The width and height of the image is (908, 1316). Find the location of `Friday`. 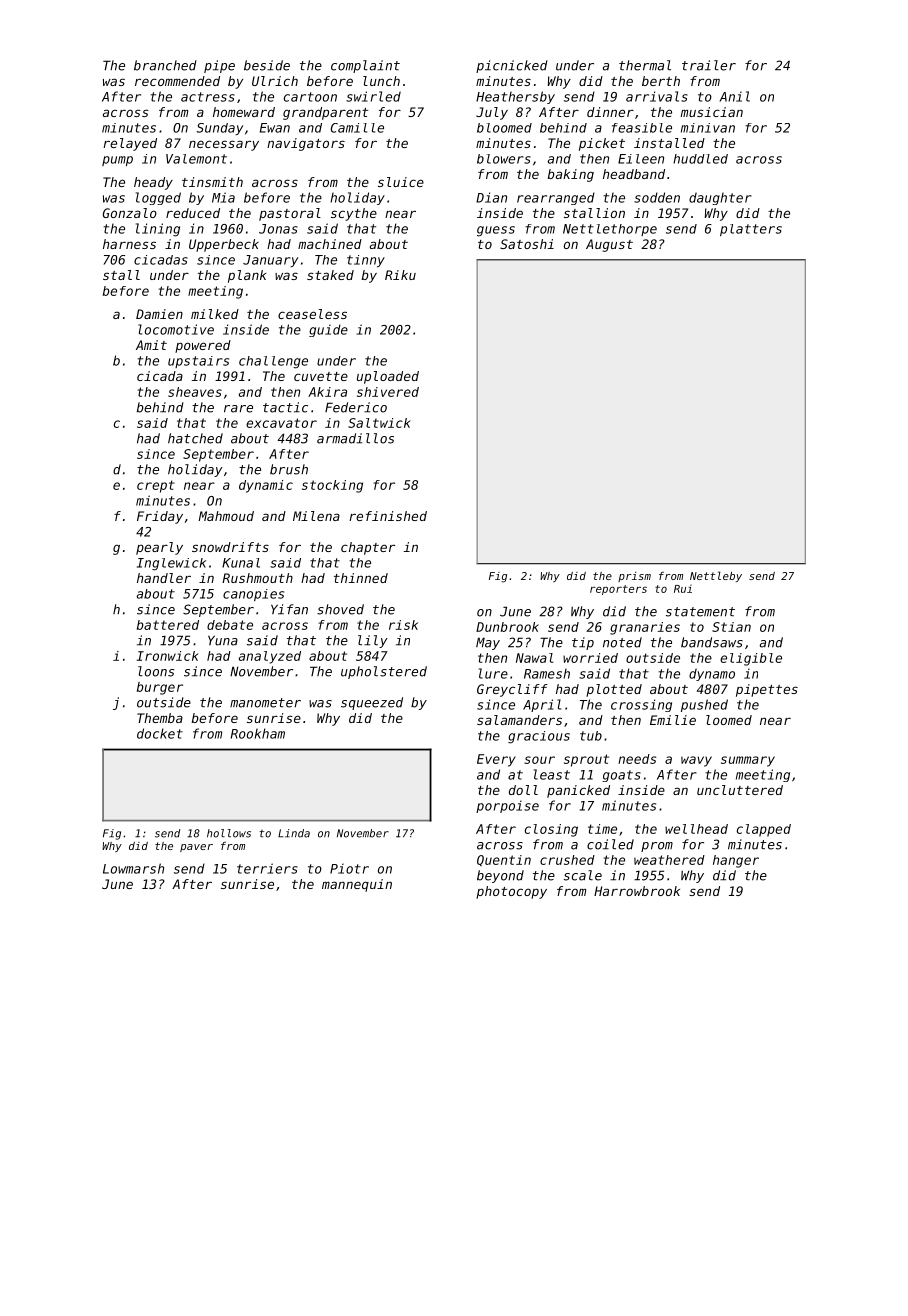

Friday is located at coordinates (160, 517).
